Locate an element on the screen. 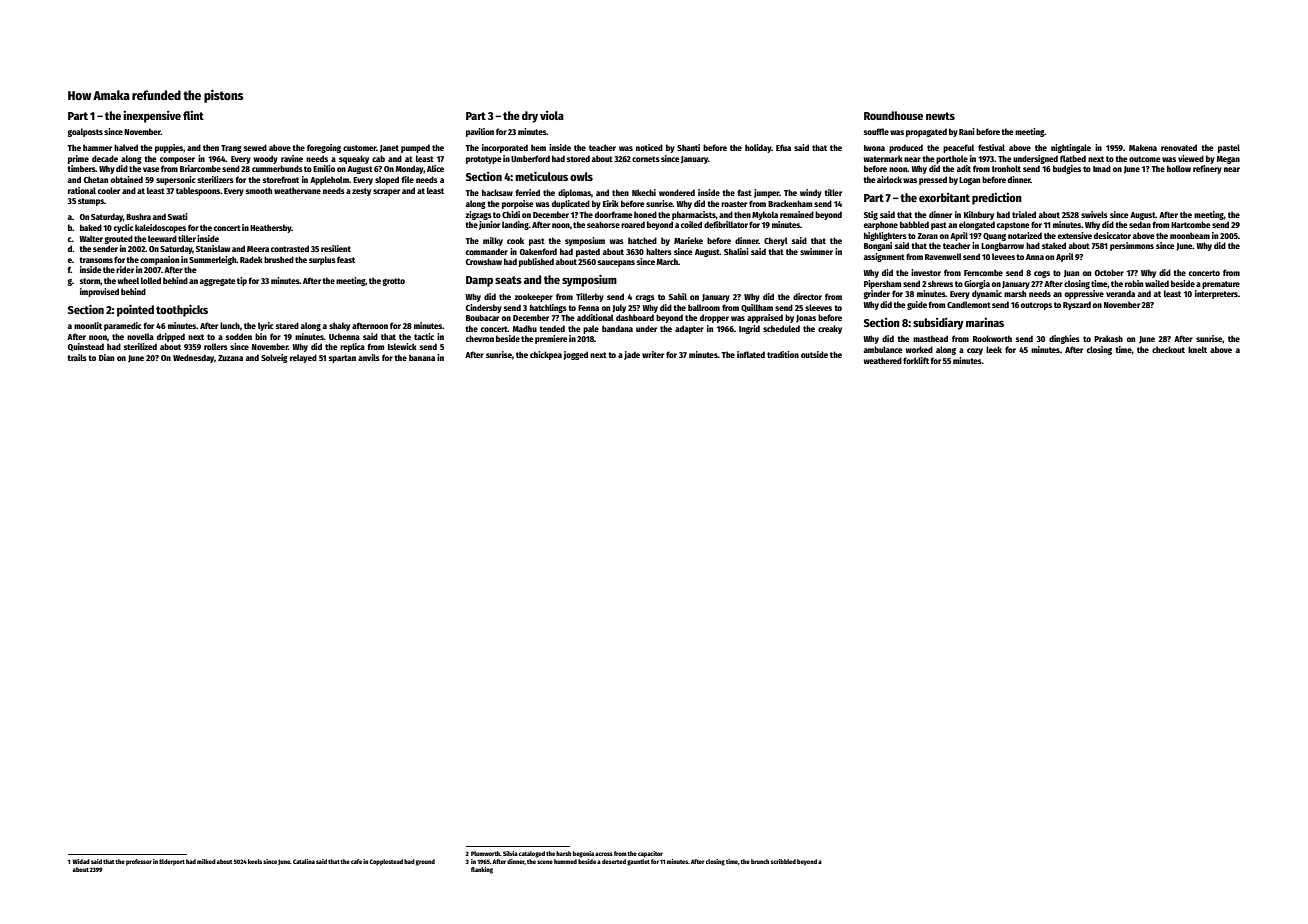 This screenshot has height=924, width=1308. Quillham is located at coordinates (757, 308).
